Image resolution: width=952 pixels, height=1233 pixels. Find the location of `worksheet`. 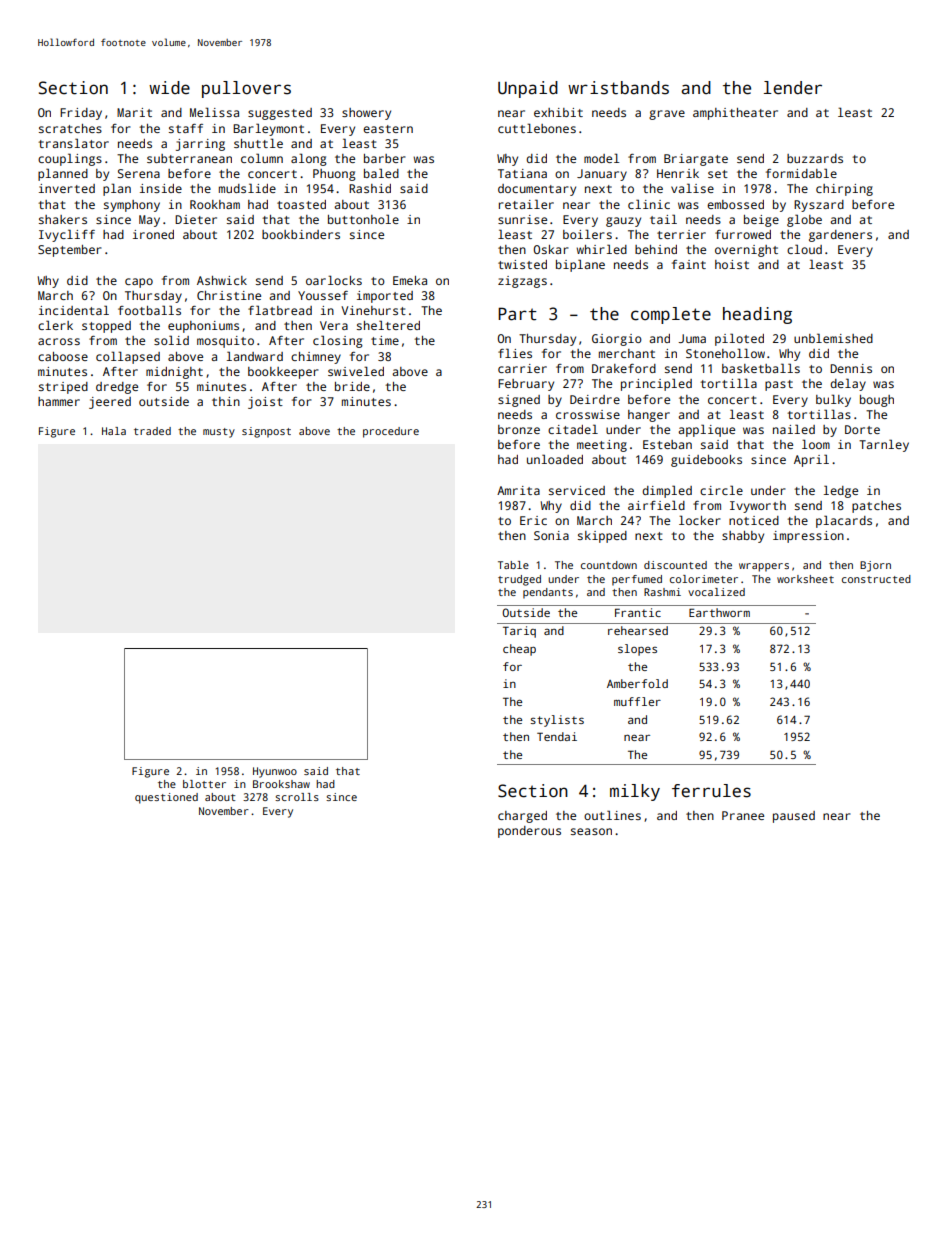

worksheet is located at coordinates (805, 579).
